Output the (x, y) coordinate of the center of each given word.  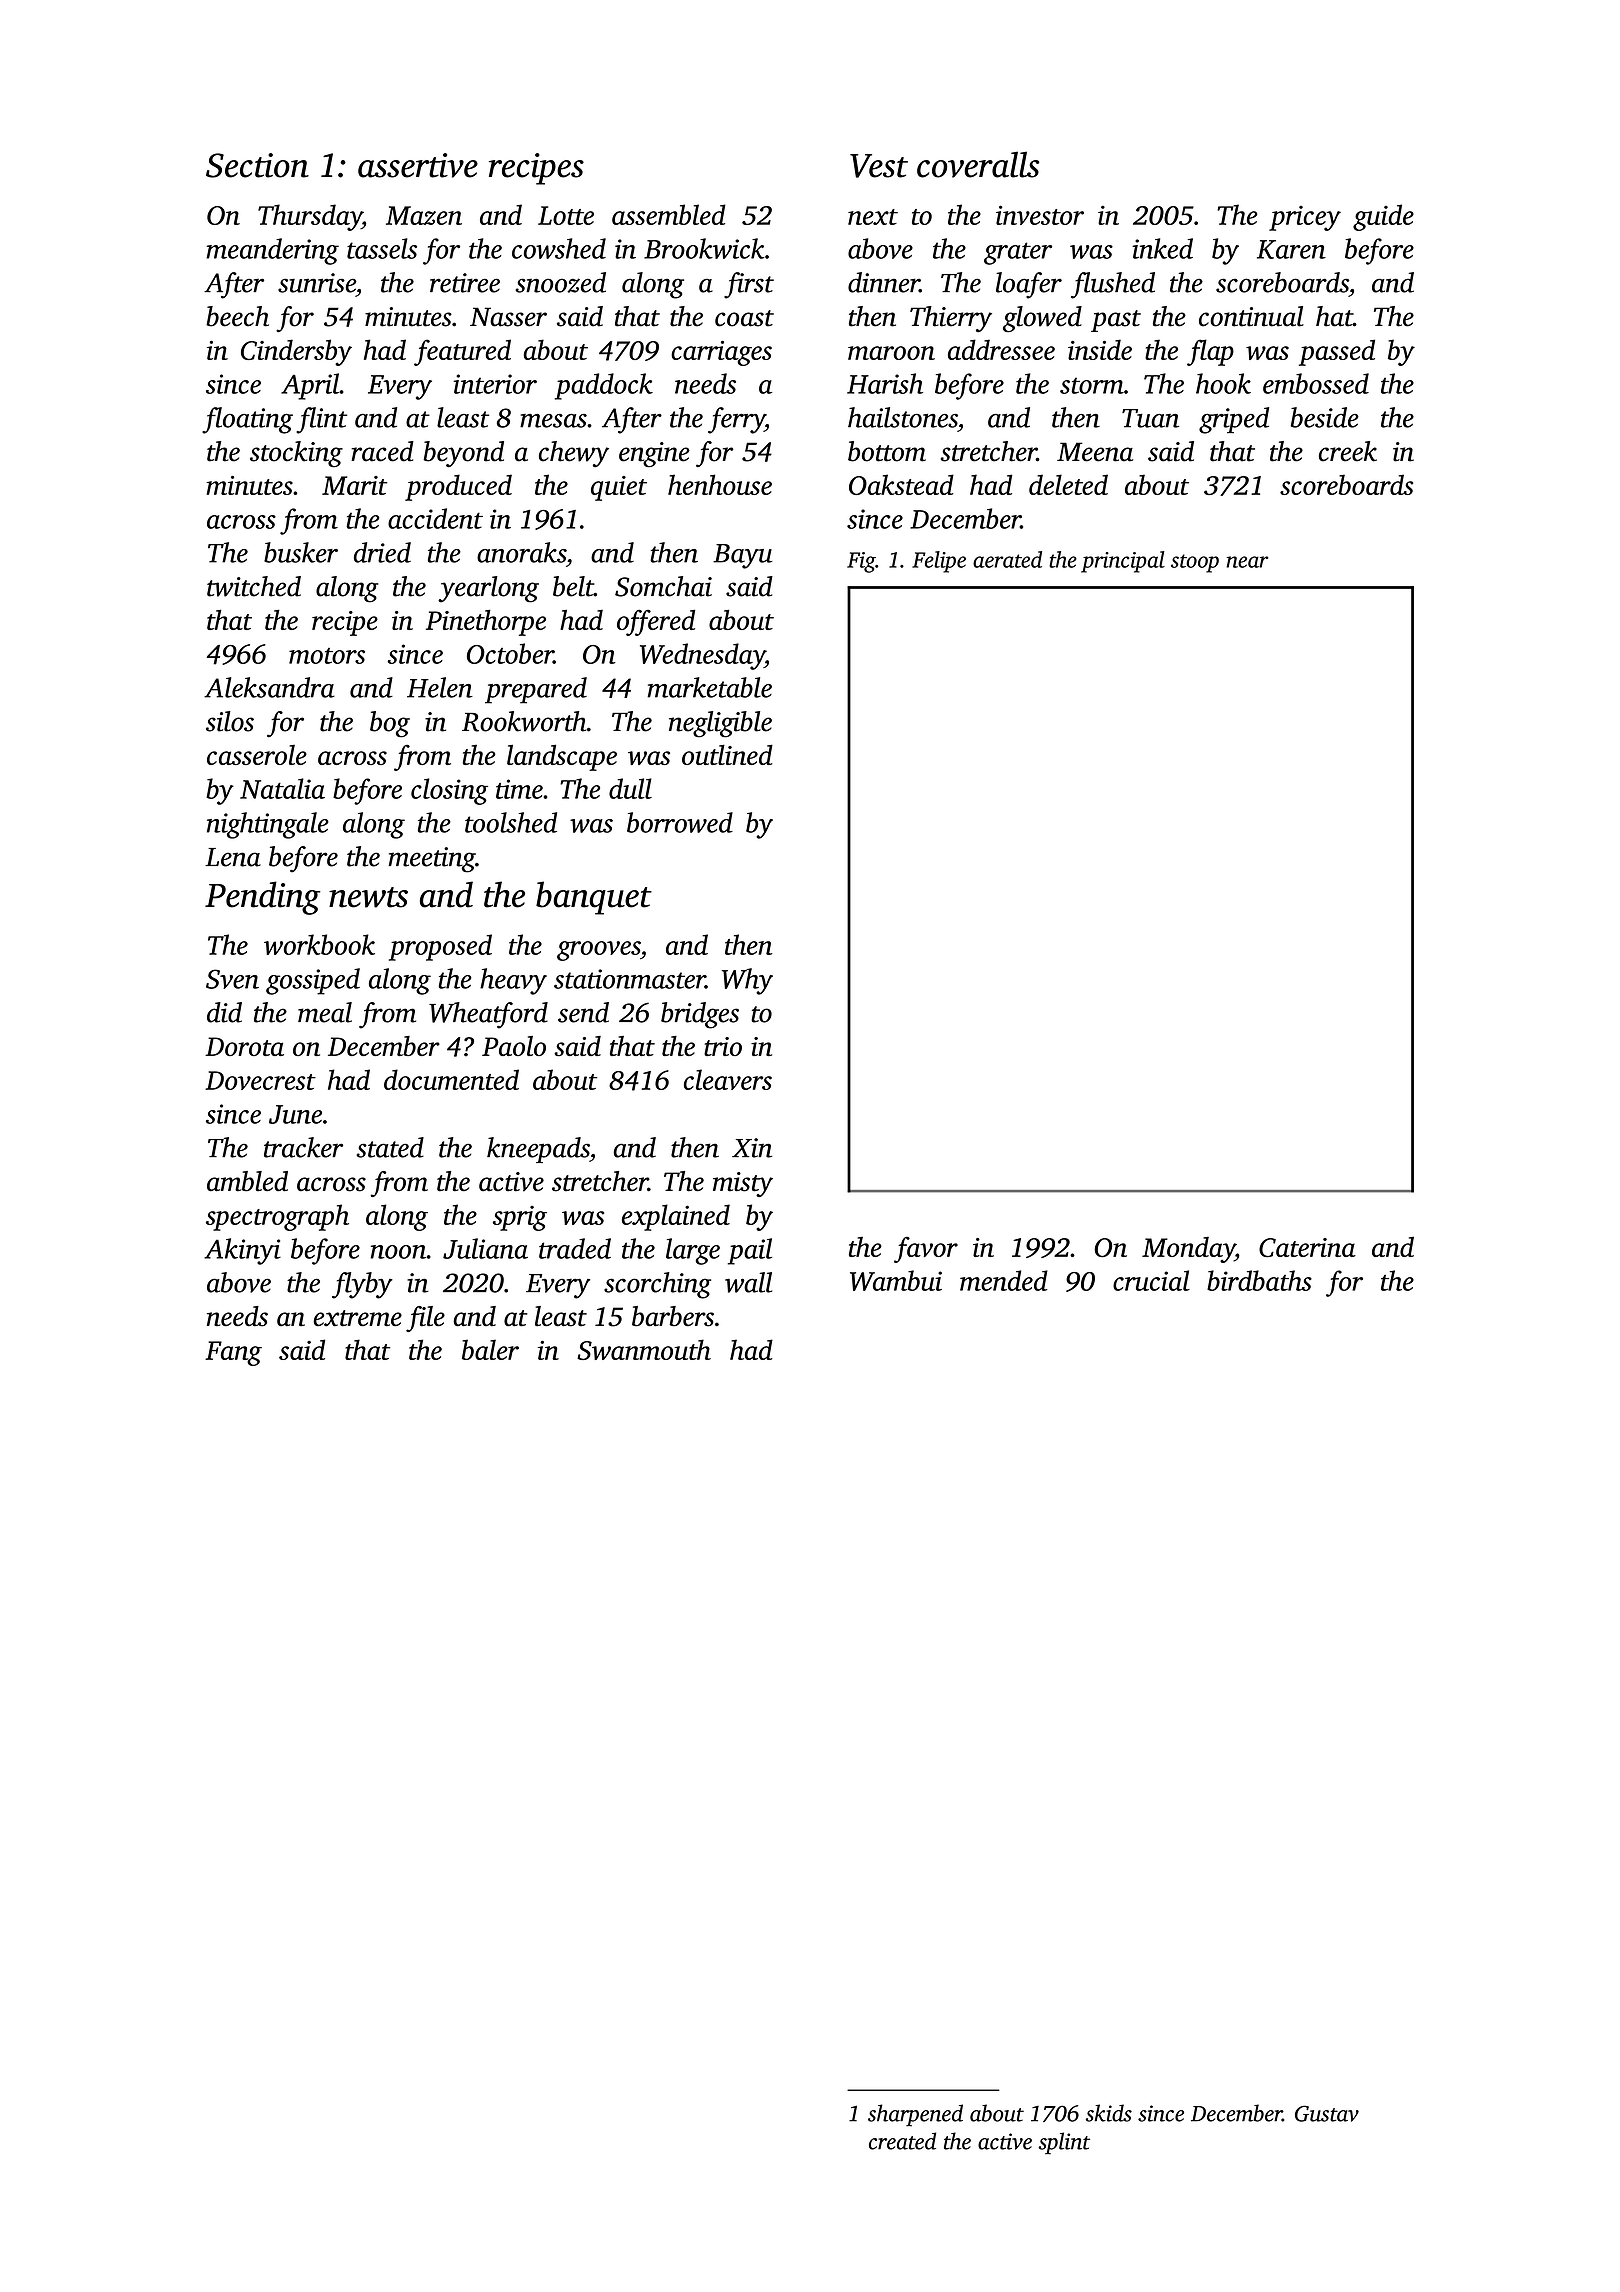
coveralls (978, 164)
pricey (1305, 218)
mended (1004, 1280)
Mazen (424, 215)
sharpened (915, 2115)
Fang (233, 1353)
